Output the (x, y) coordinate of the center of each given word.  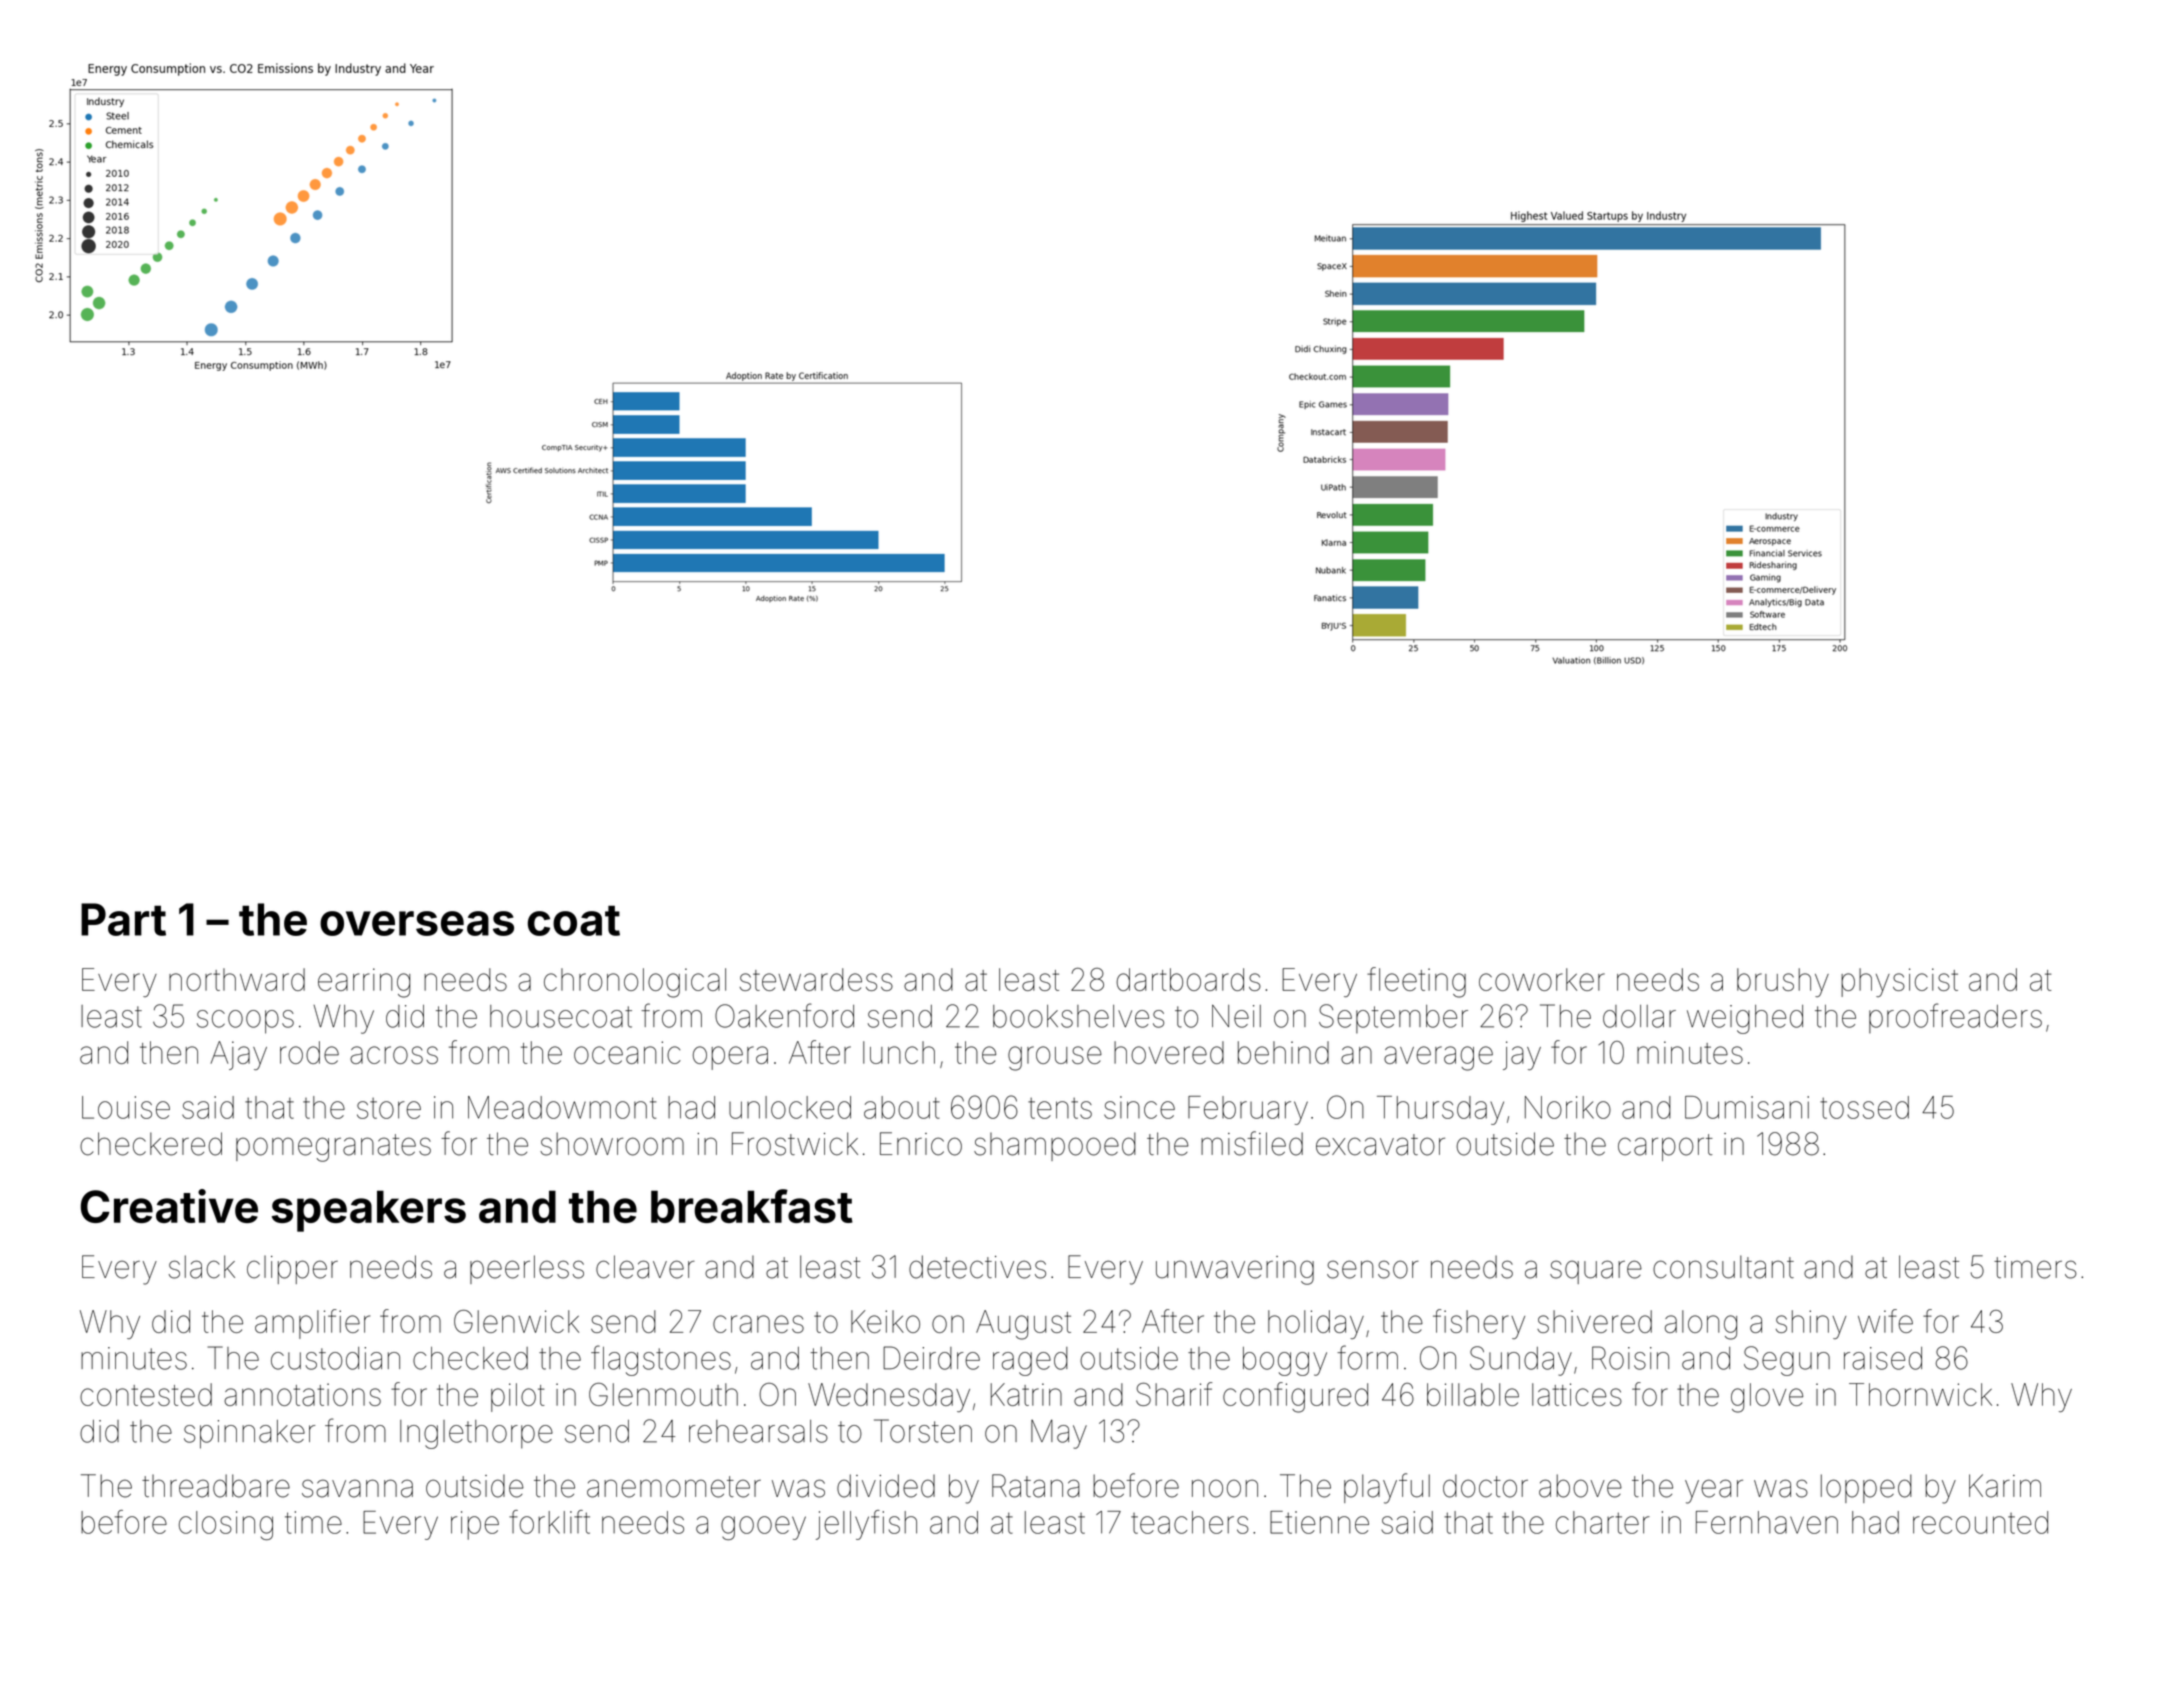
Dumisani (1747, 1107)
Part (123, 919)
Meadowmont (562, 1107)
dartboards (1188, 979)
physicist (1899, 982)
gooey (763, 1528)
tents (1060, 1108)
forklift (549, 1522)
